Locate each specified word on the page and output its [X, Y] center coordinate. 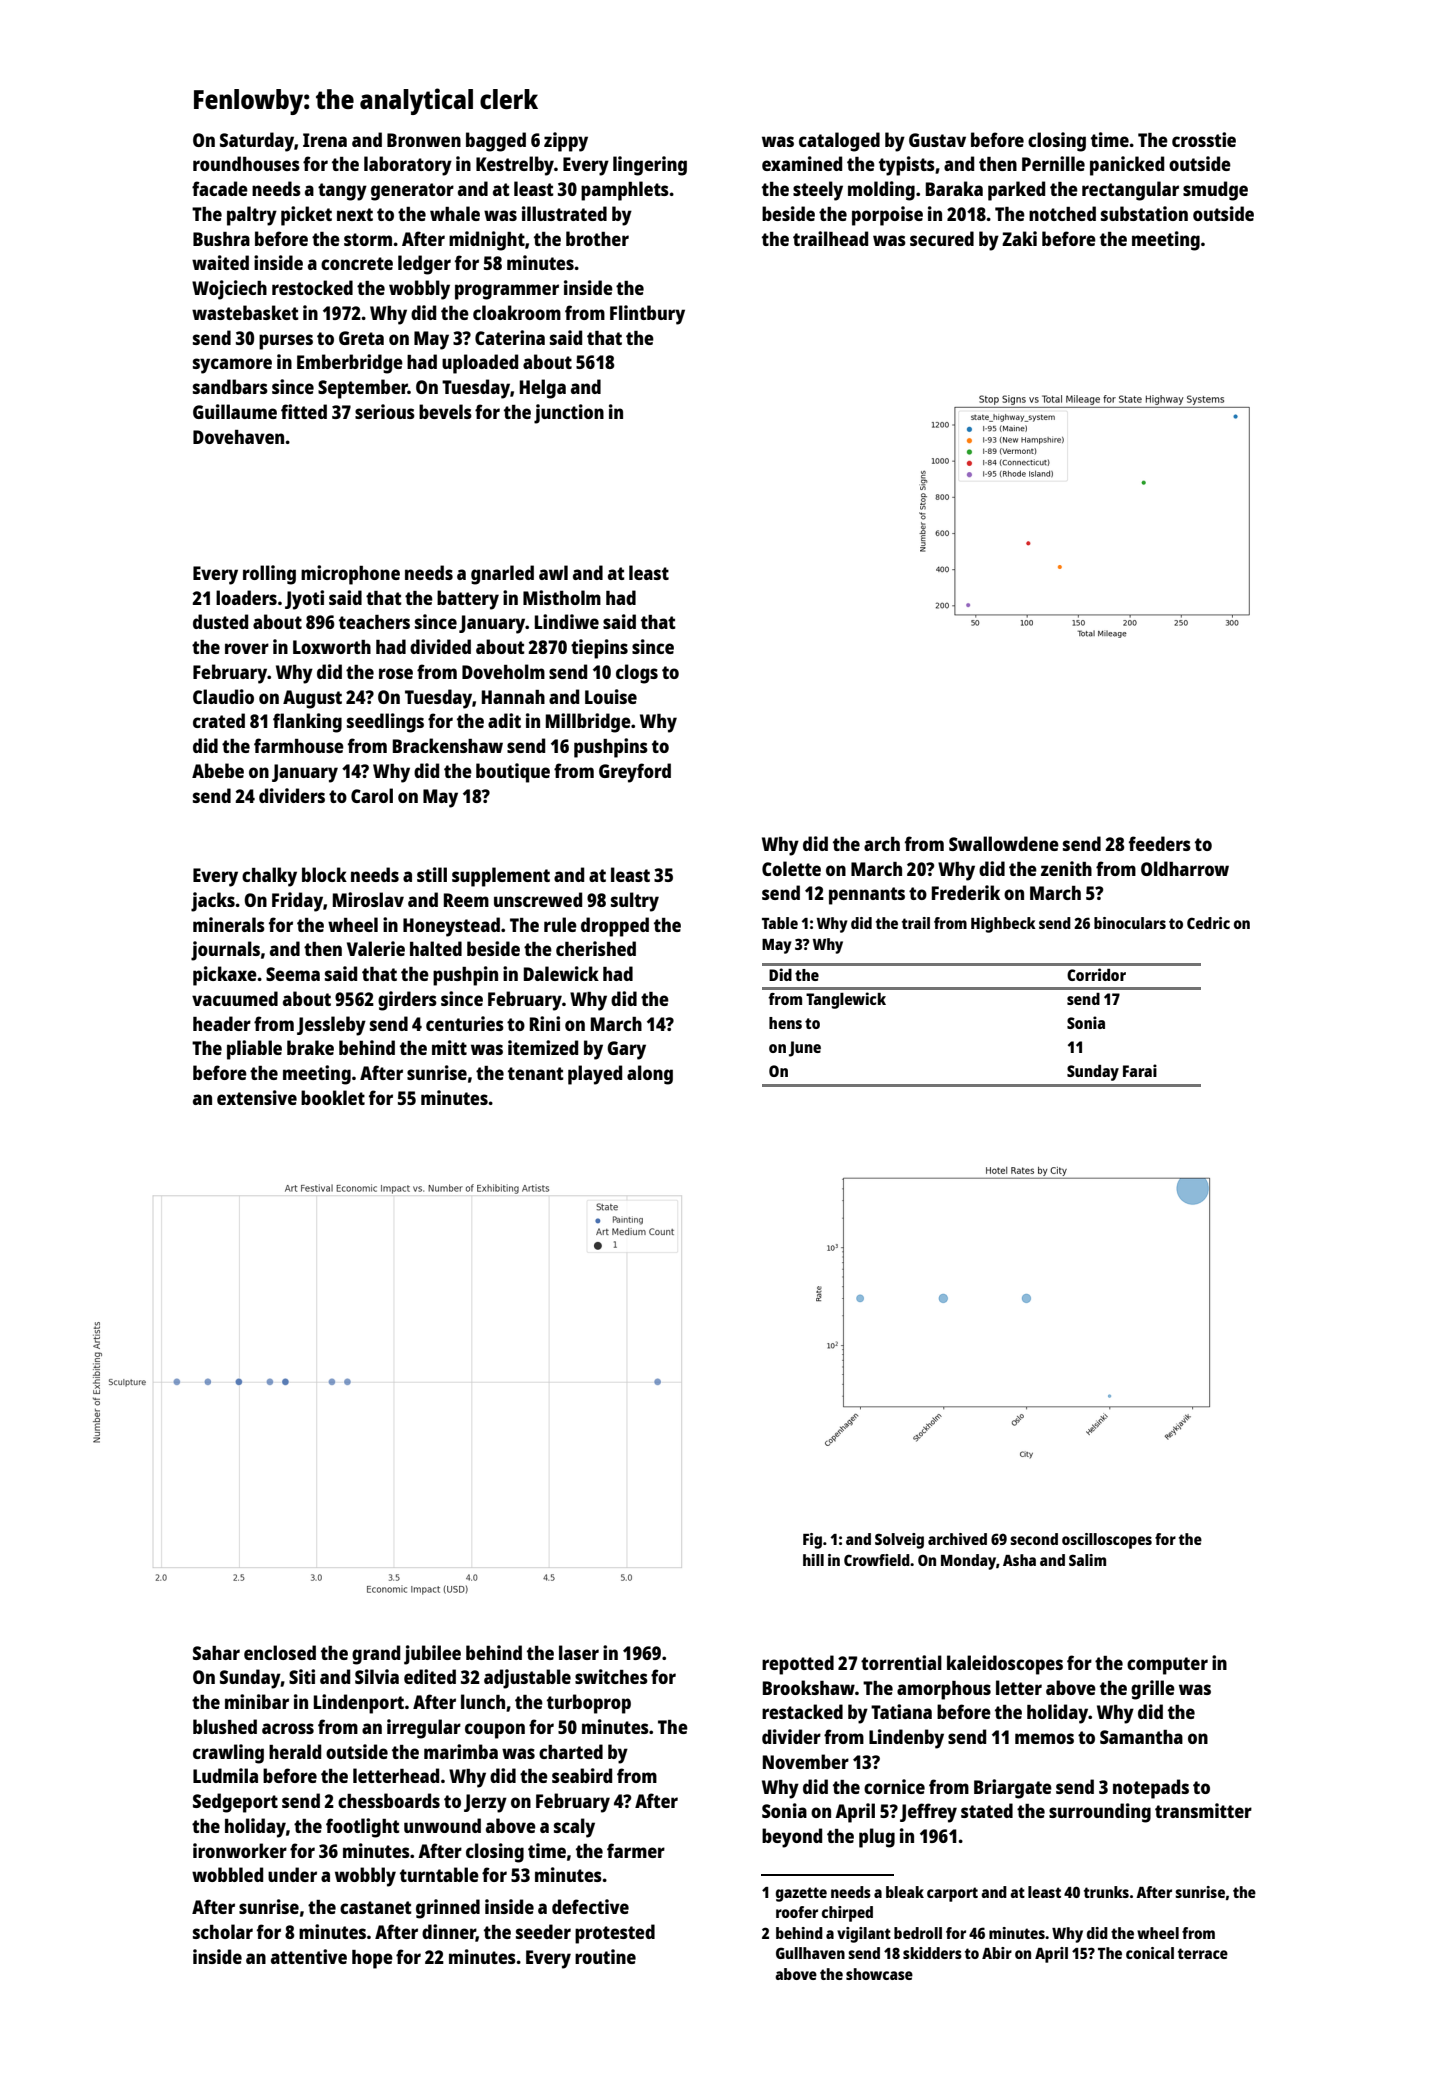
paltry [252, 216]
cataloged [839, 142]
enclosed [280, 1652]
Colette [791, 868]
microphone [350, 575]
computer [1167, 1666]
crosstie [1204, 139]
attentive [309, 1956]
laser [579, 1652]
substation [1144, 213]
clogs [637, 674]
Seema [293, 974]
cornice [894, 1786]
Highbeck [1003, 925]
